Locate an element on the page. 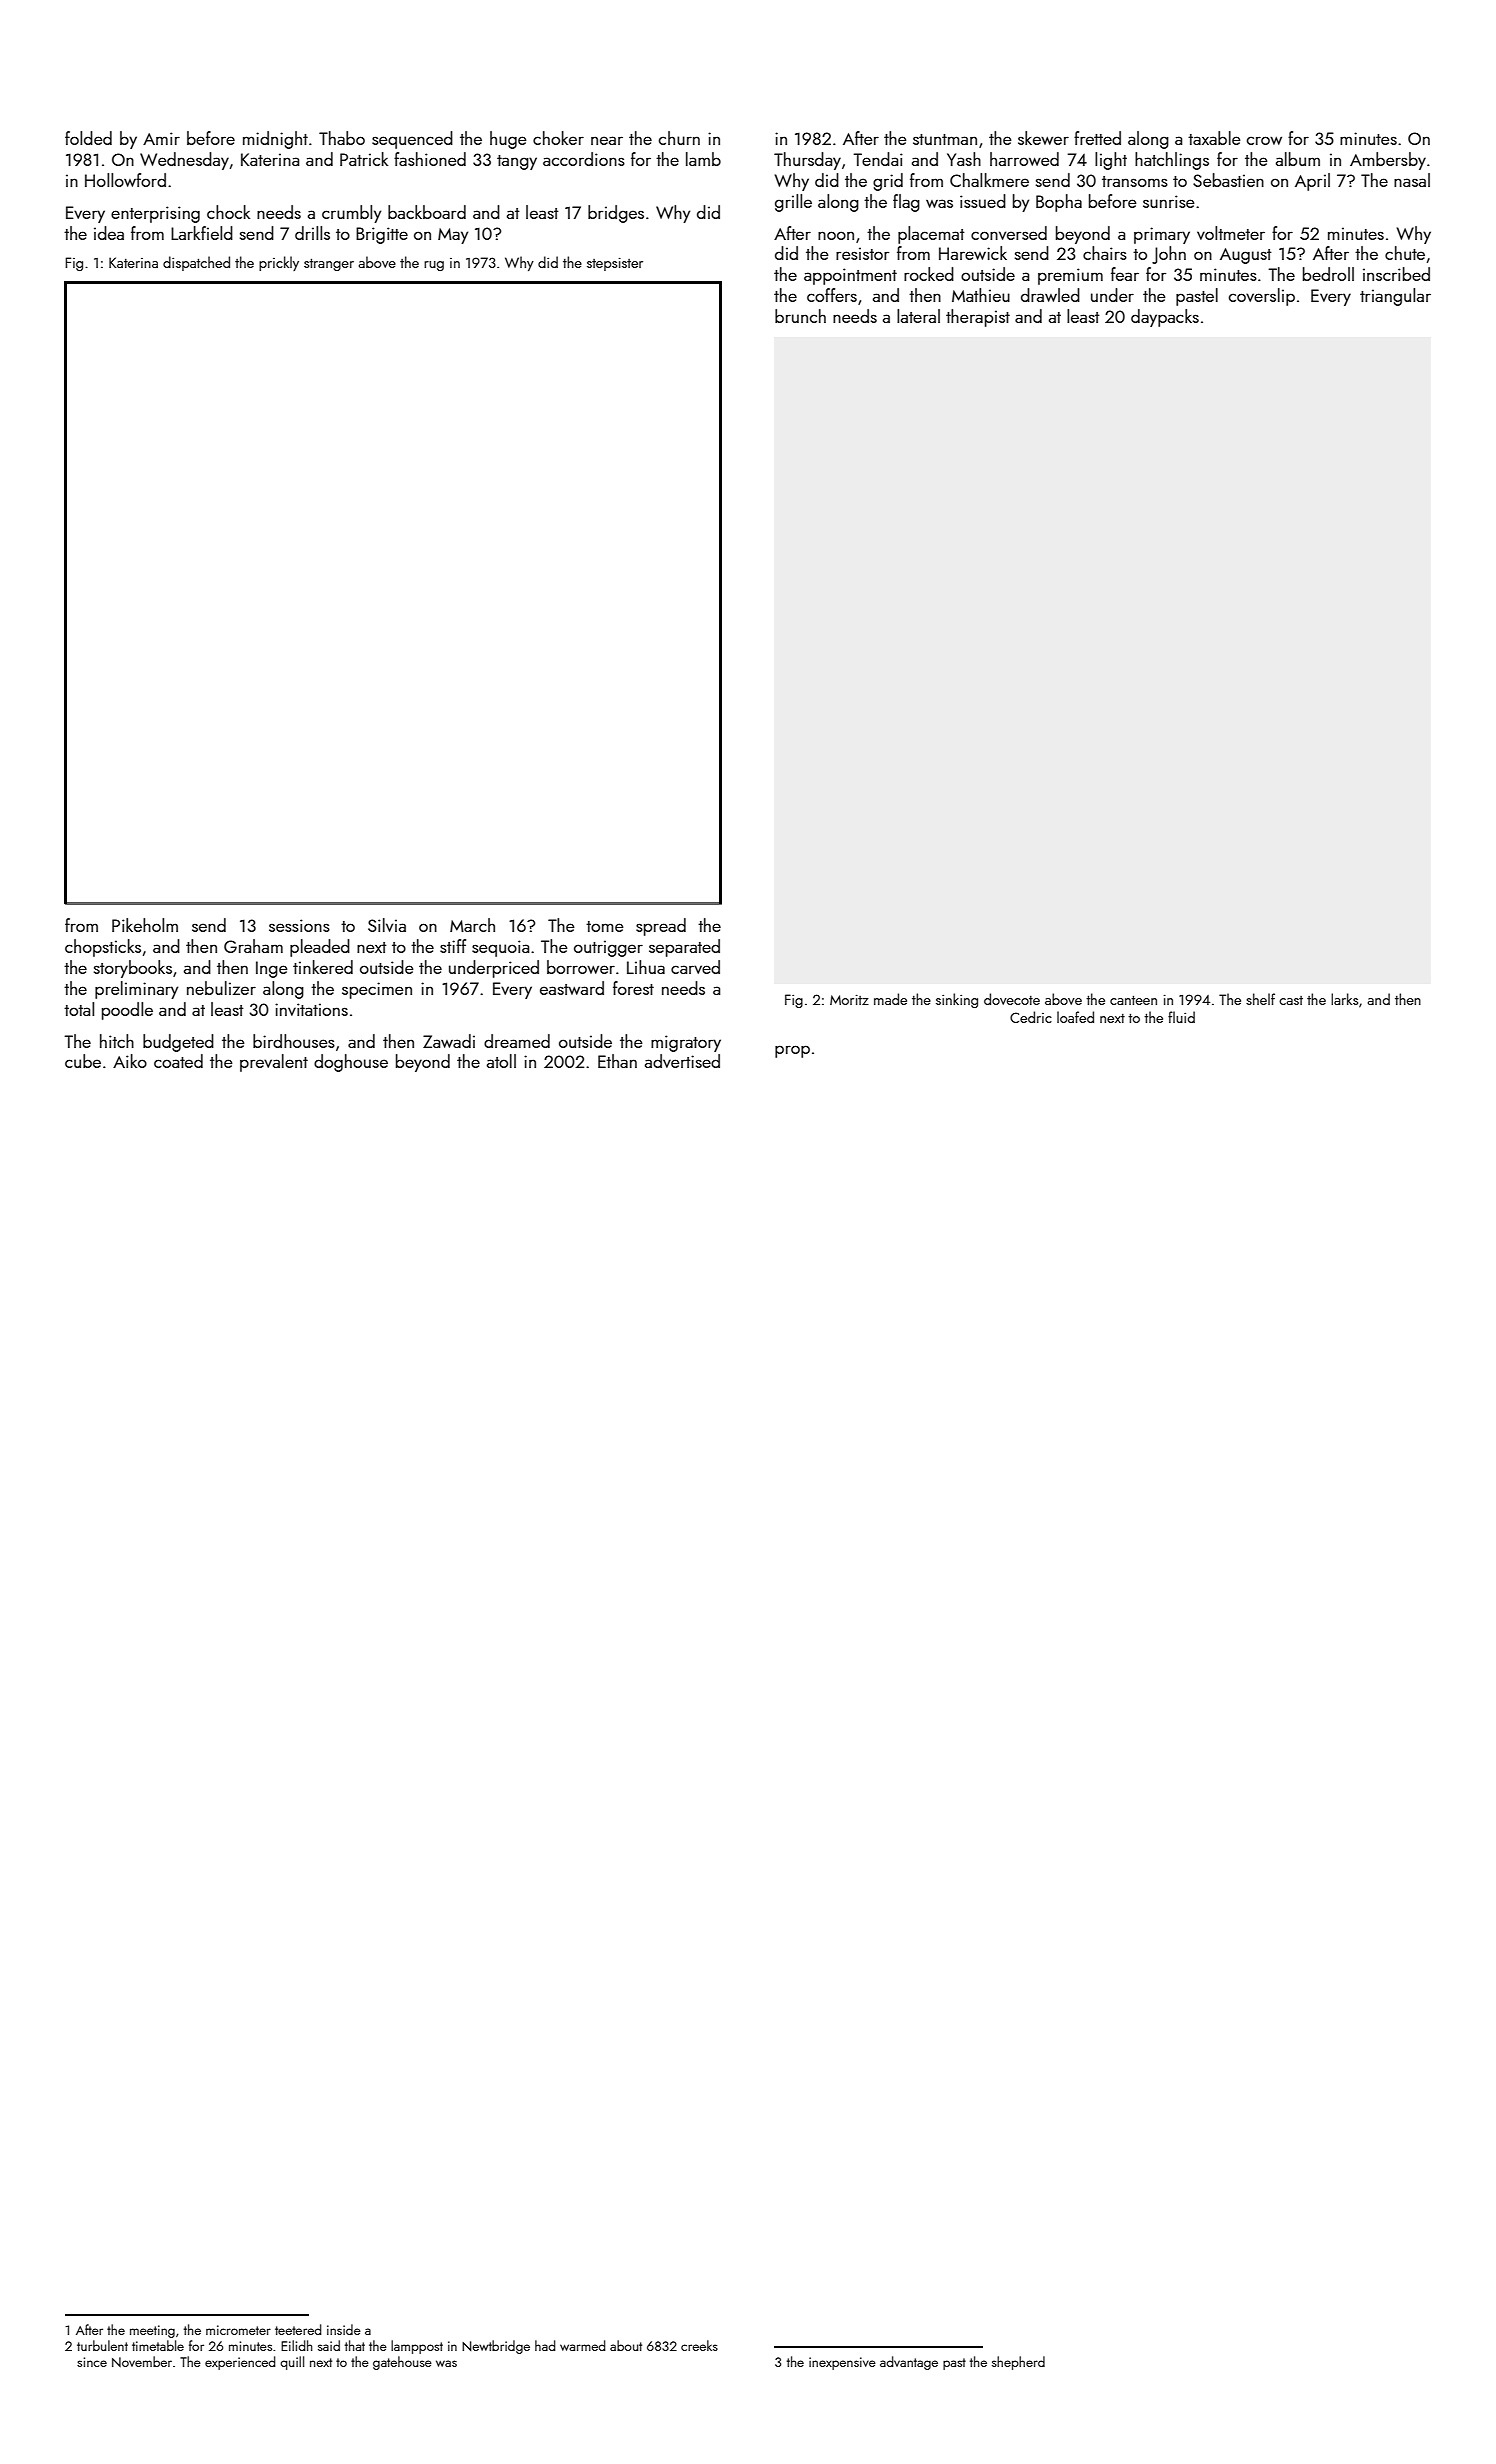  chopsticks is located at coordinates (103, 948).
